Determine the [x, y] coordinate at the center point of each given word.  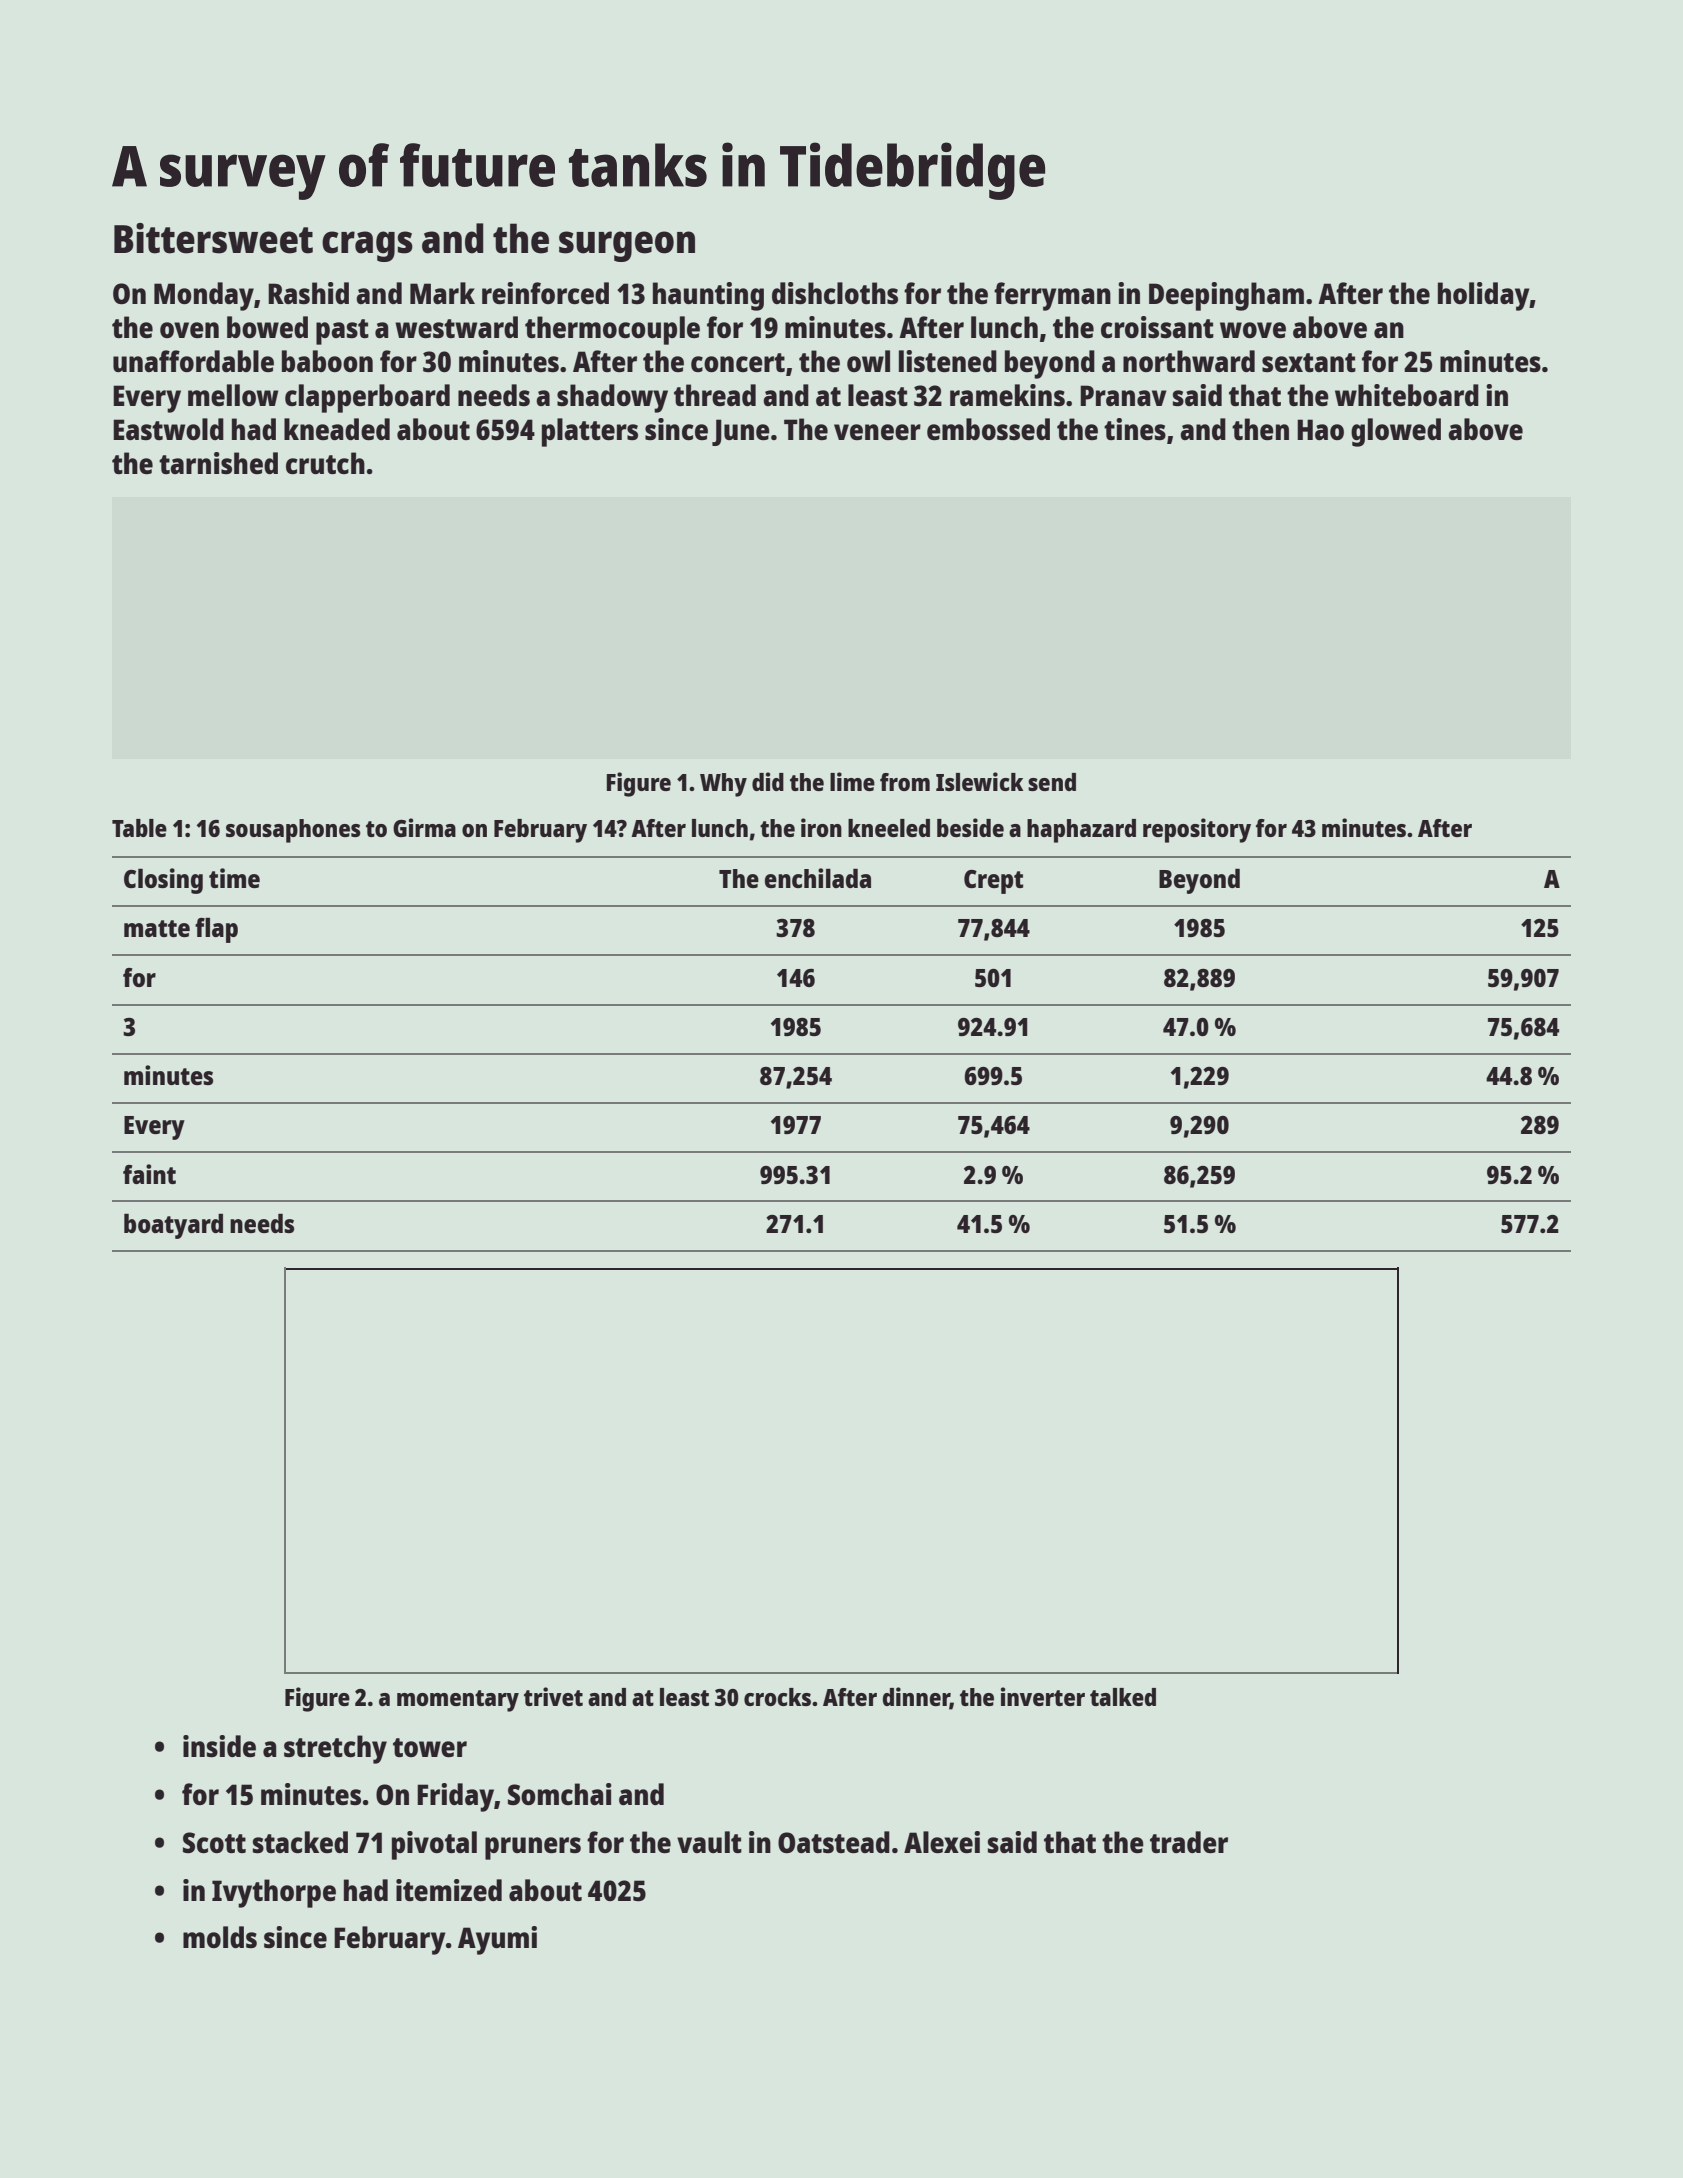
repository [1197, 830]
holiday [1484, 296]
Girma [424, 827]
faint [149, 1174]
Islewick [979, 781]
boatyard [173, 1226]
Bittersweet [213, 238]
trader [1189, 1842]
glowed [1396, 432]
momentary [458, 1701]
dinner [916, 1698]
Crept [993, 882]
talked [1123, 1697]
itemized [449, 1890]
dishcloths [835, 293]
